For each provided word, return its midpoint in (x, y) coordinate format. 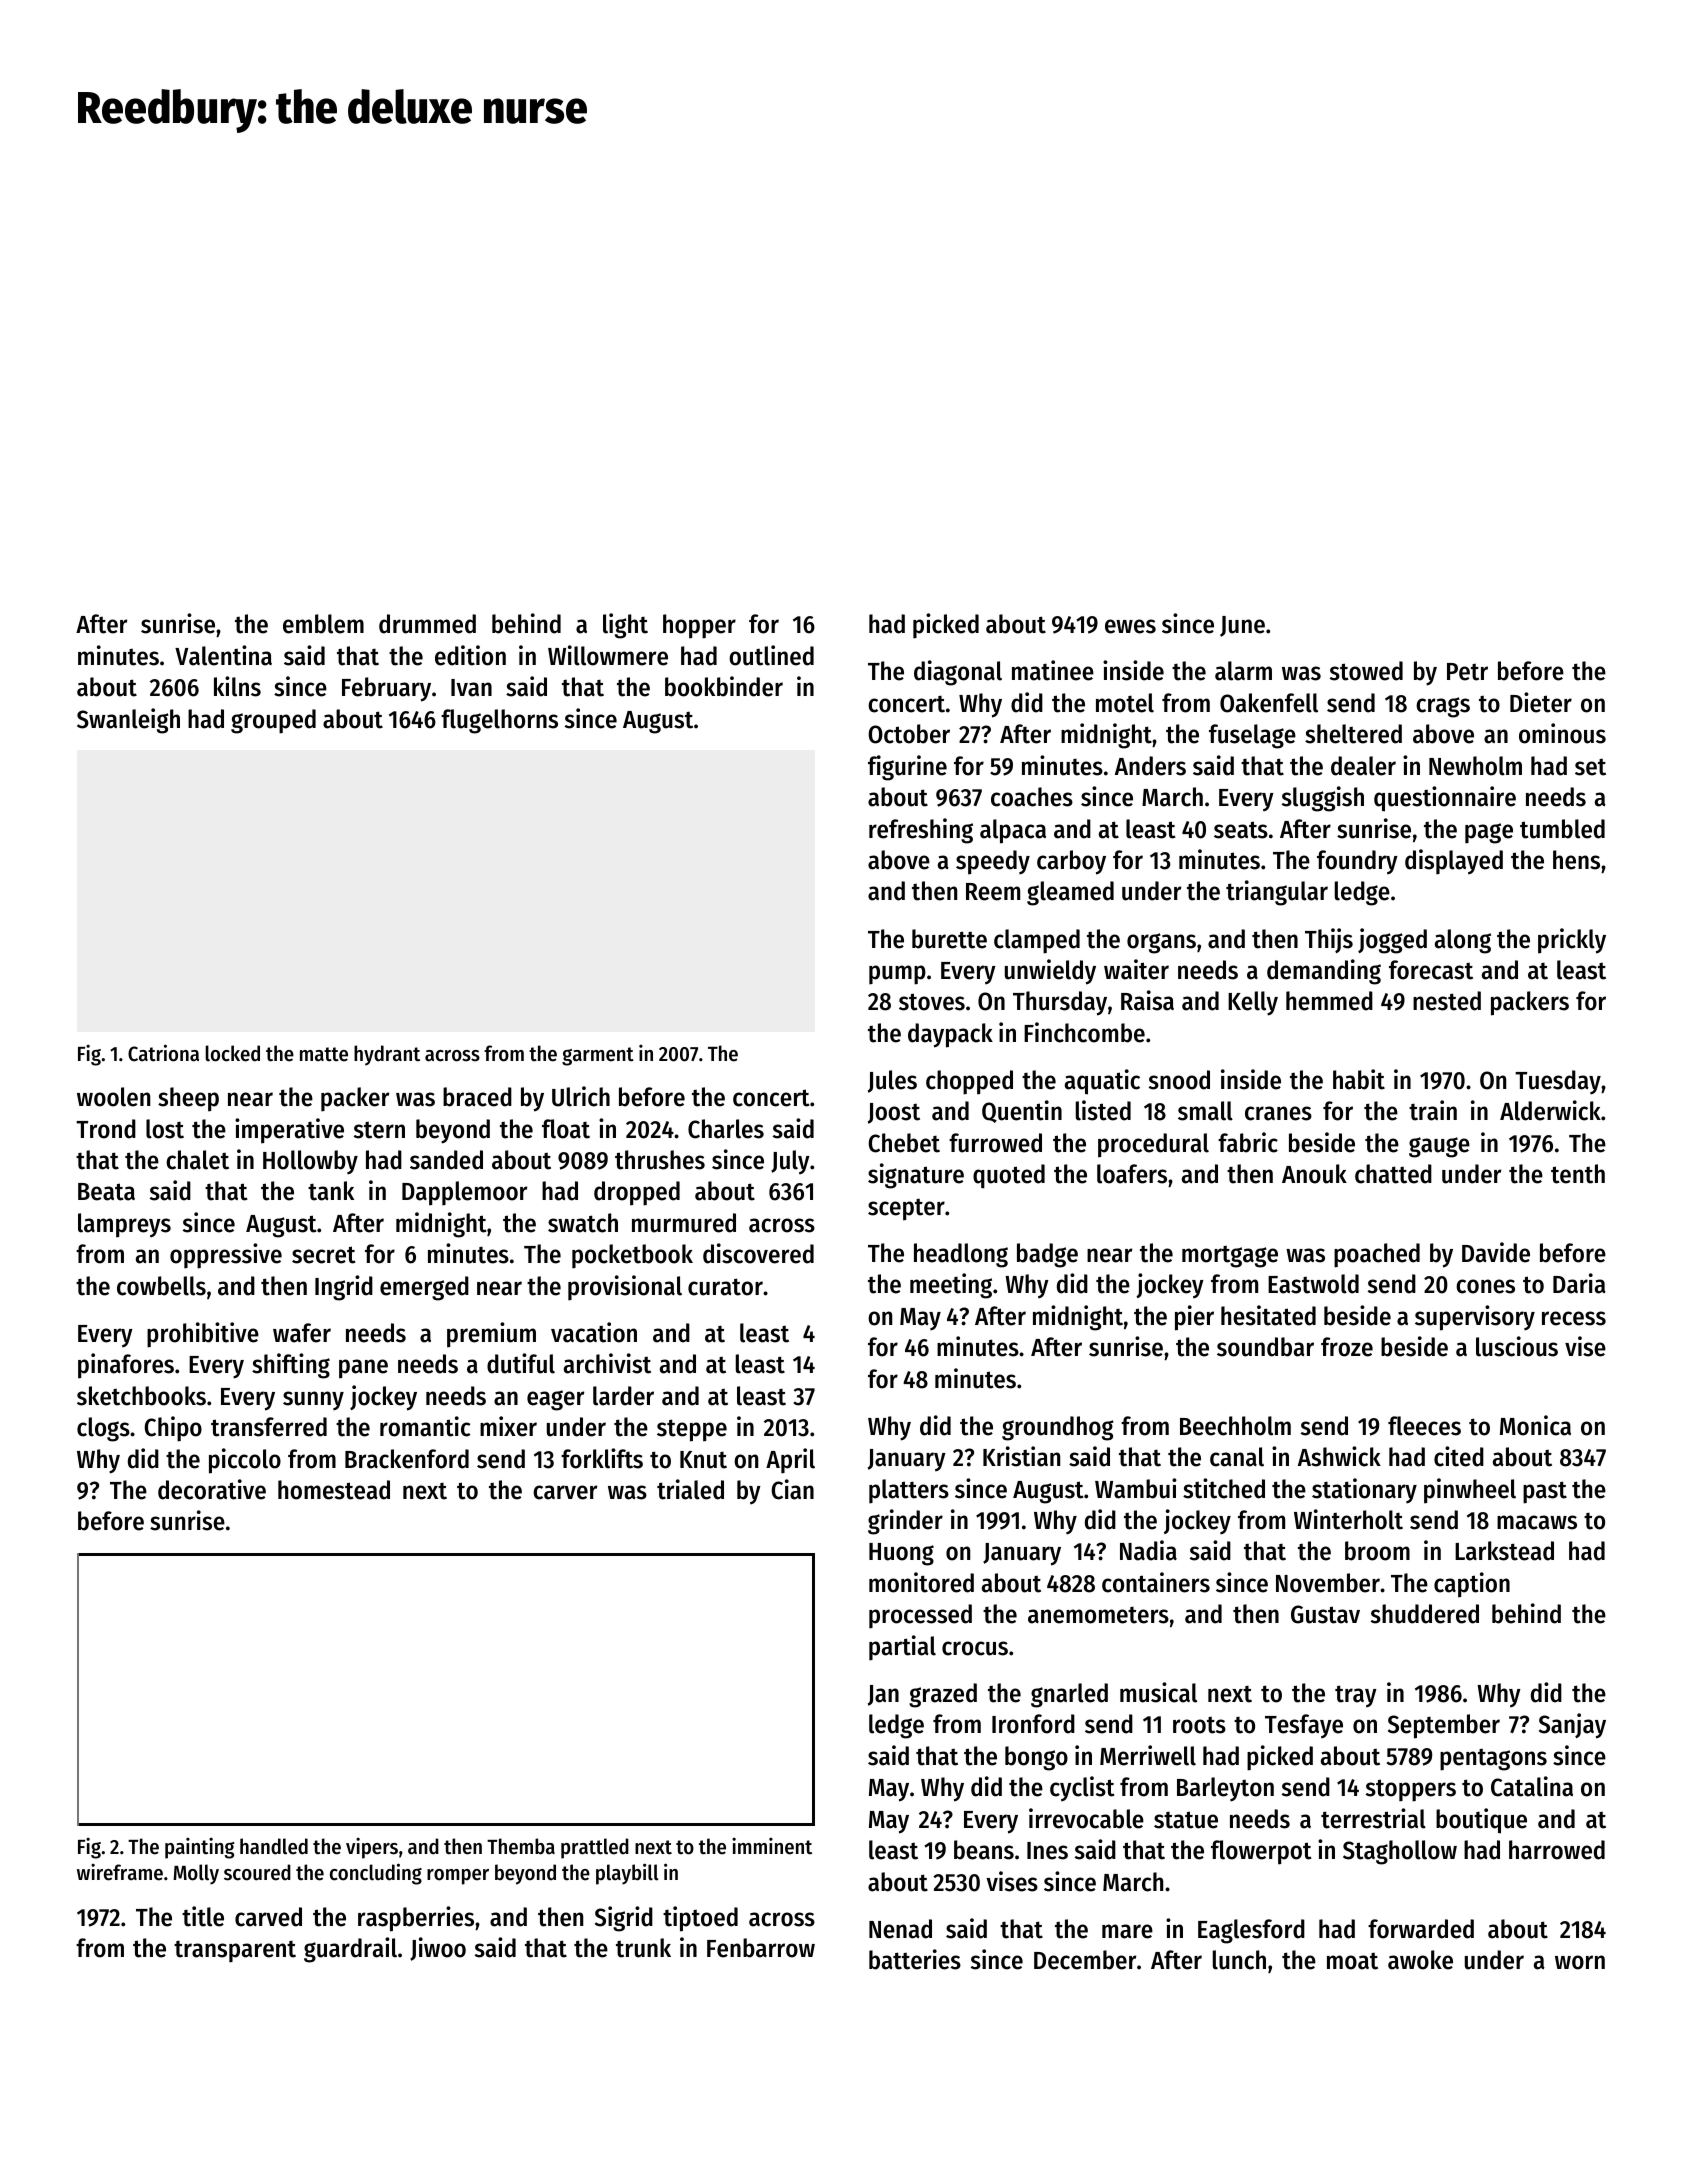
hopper (699, 626)
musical (1158, 1692)
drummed (427, 624)
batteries (915, 1959)
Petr (1467, 672)
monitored (921, 1582)
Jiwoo (438, 1949)
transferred (269, 1427)
